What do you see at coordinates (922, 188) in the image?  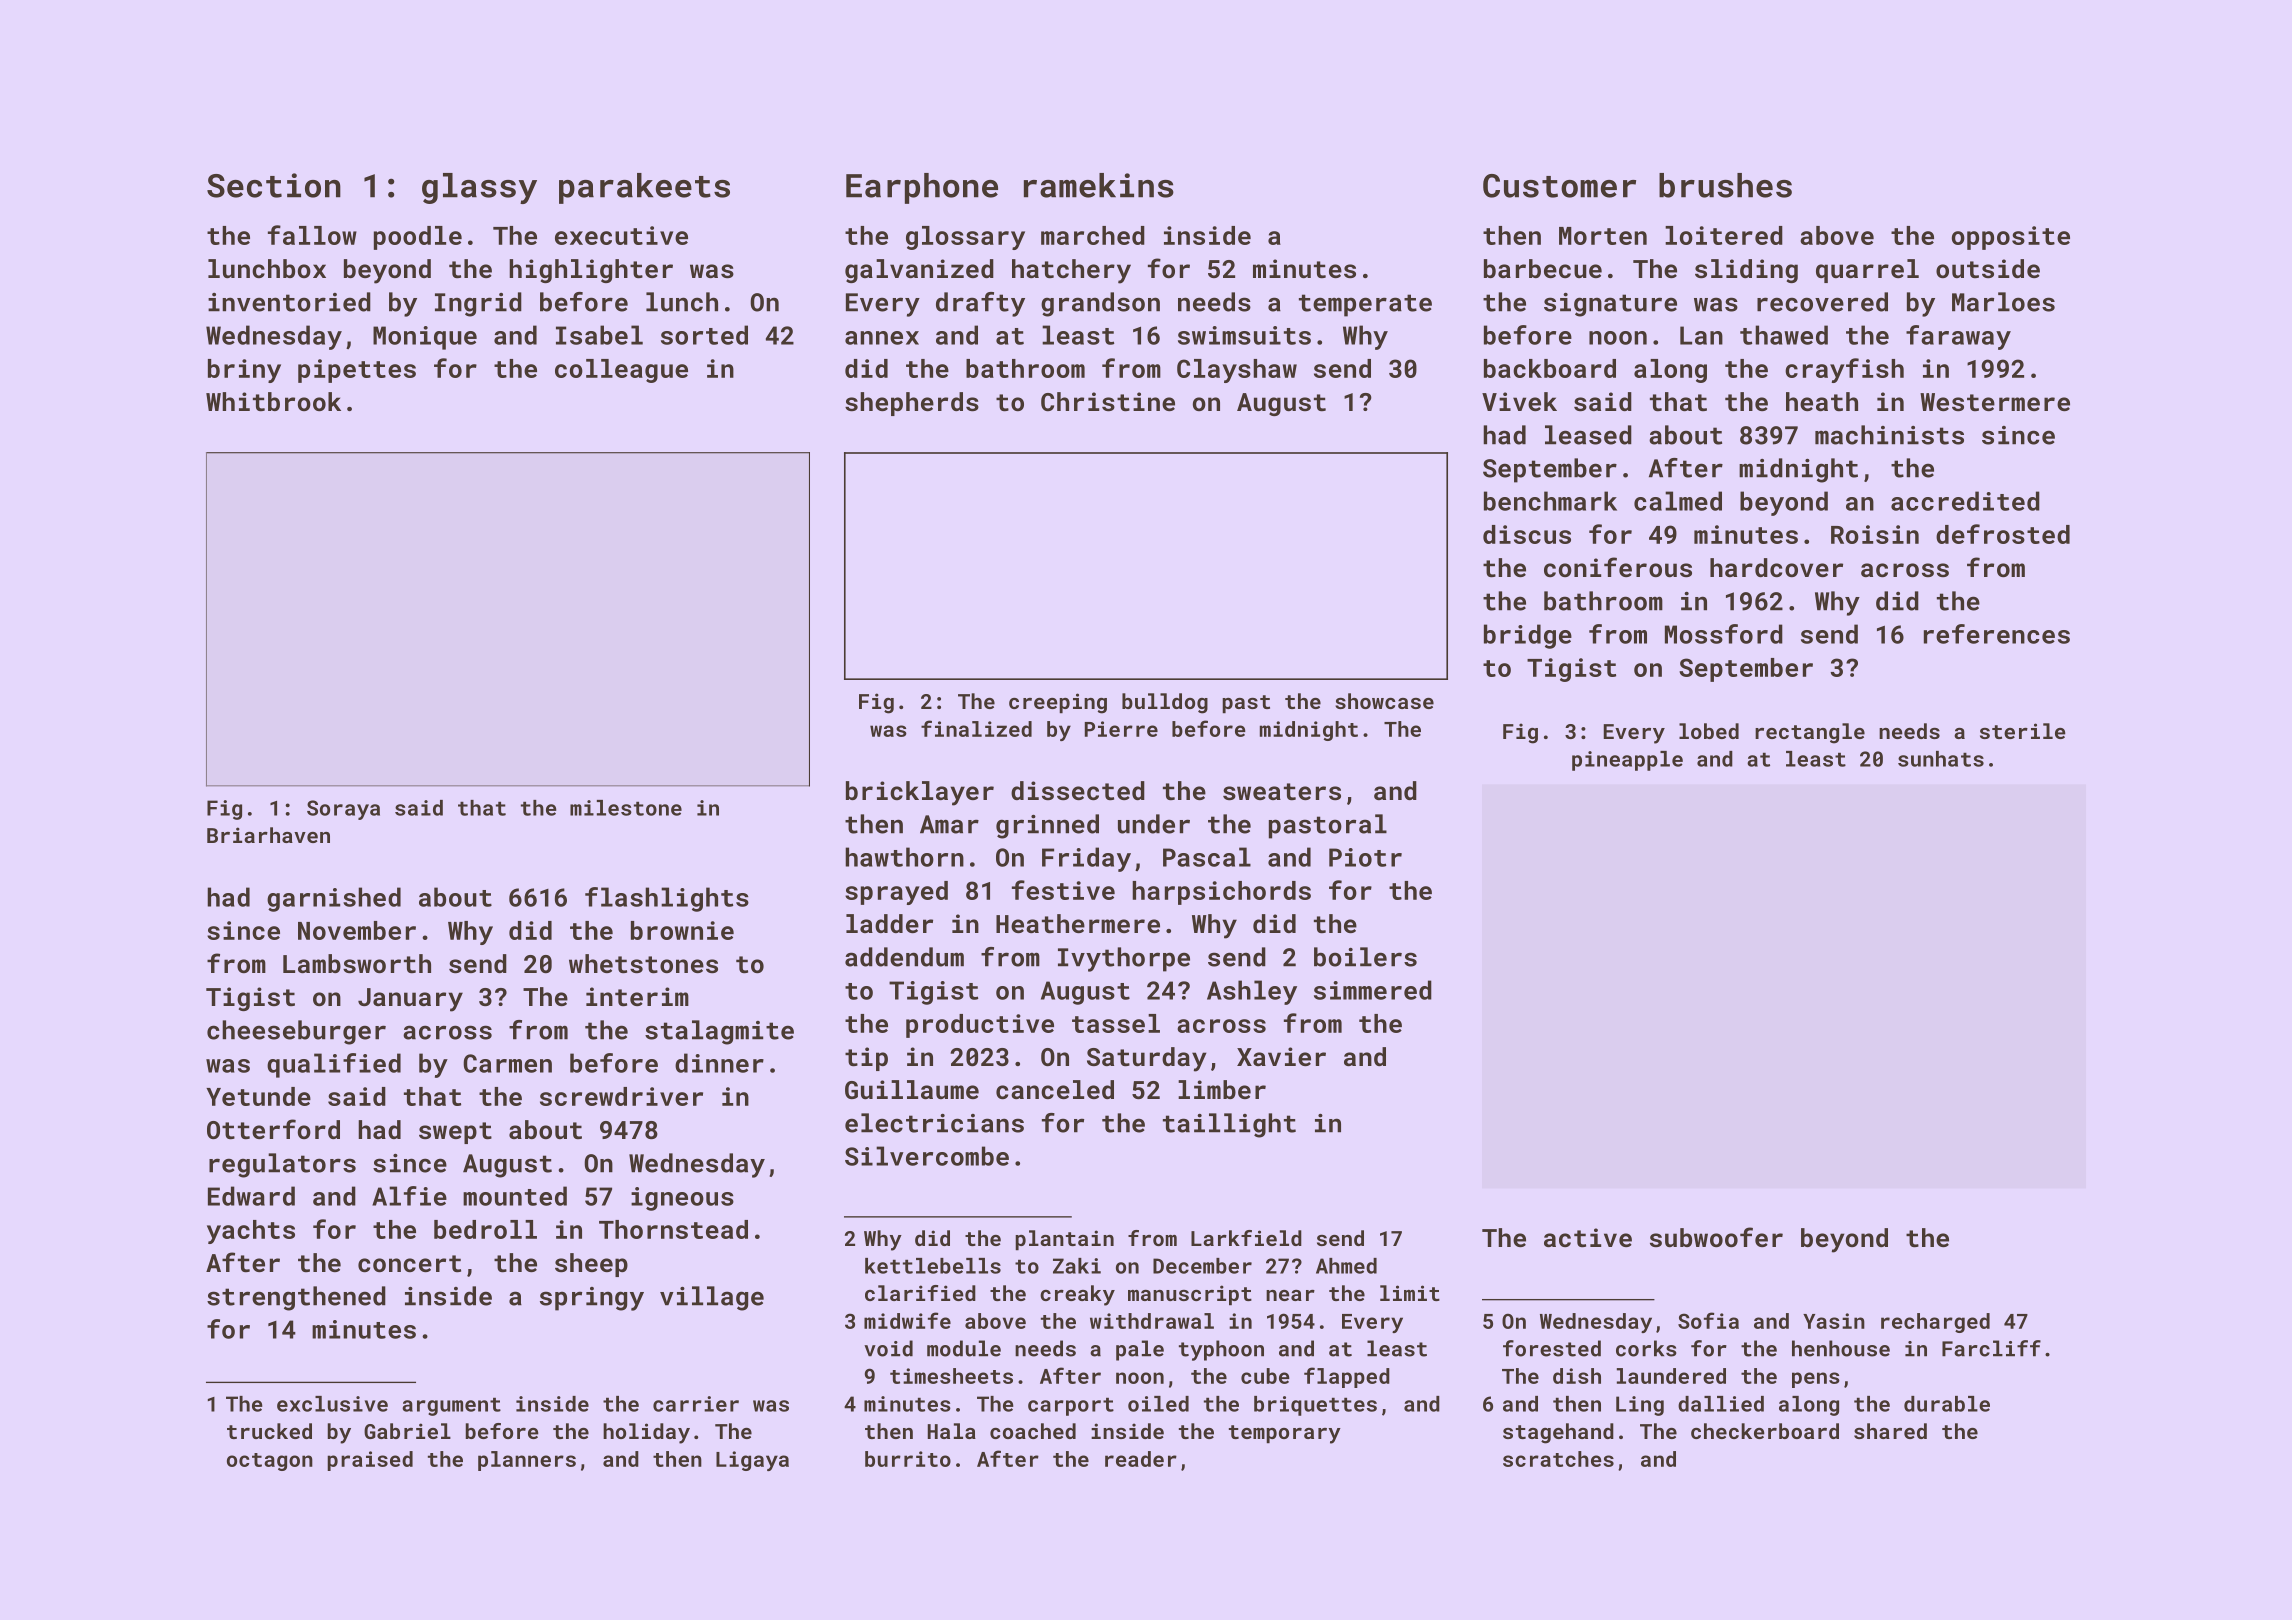 I see `Earphone` at bounding box center [922, 188].
